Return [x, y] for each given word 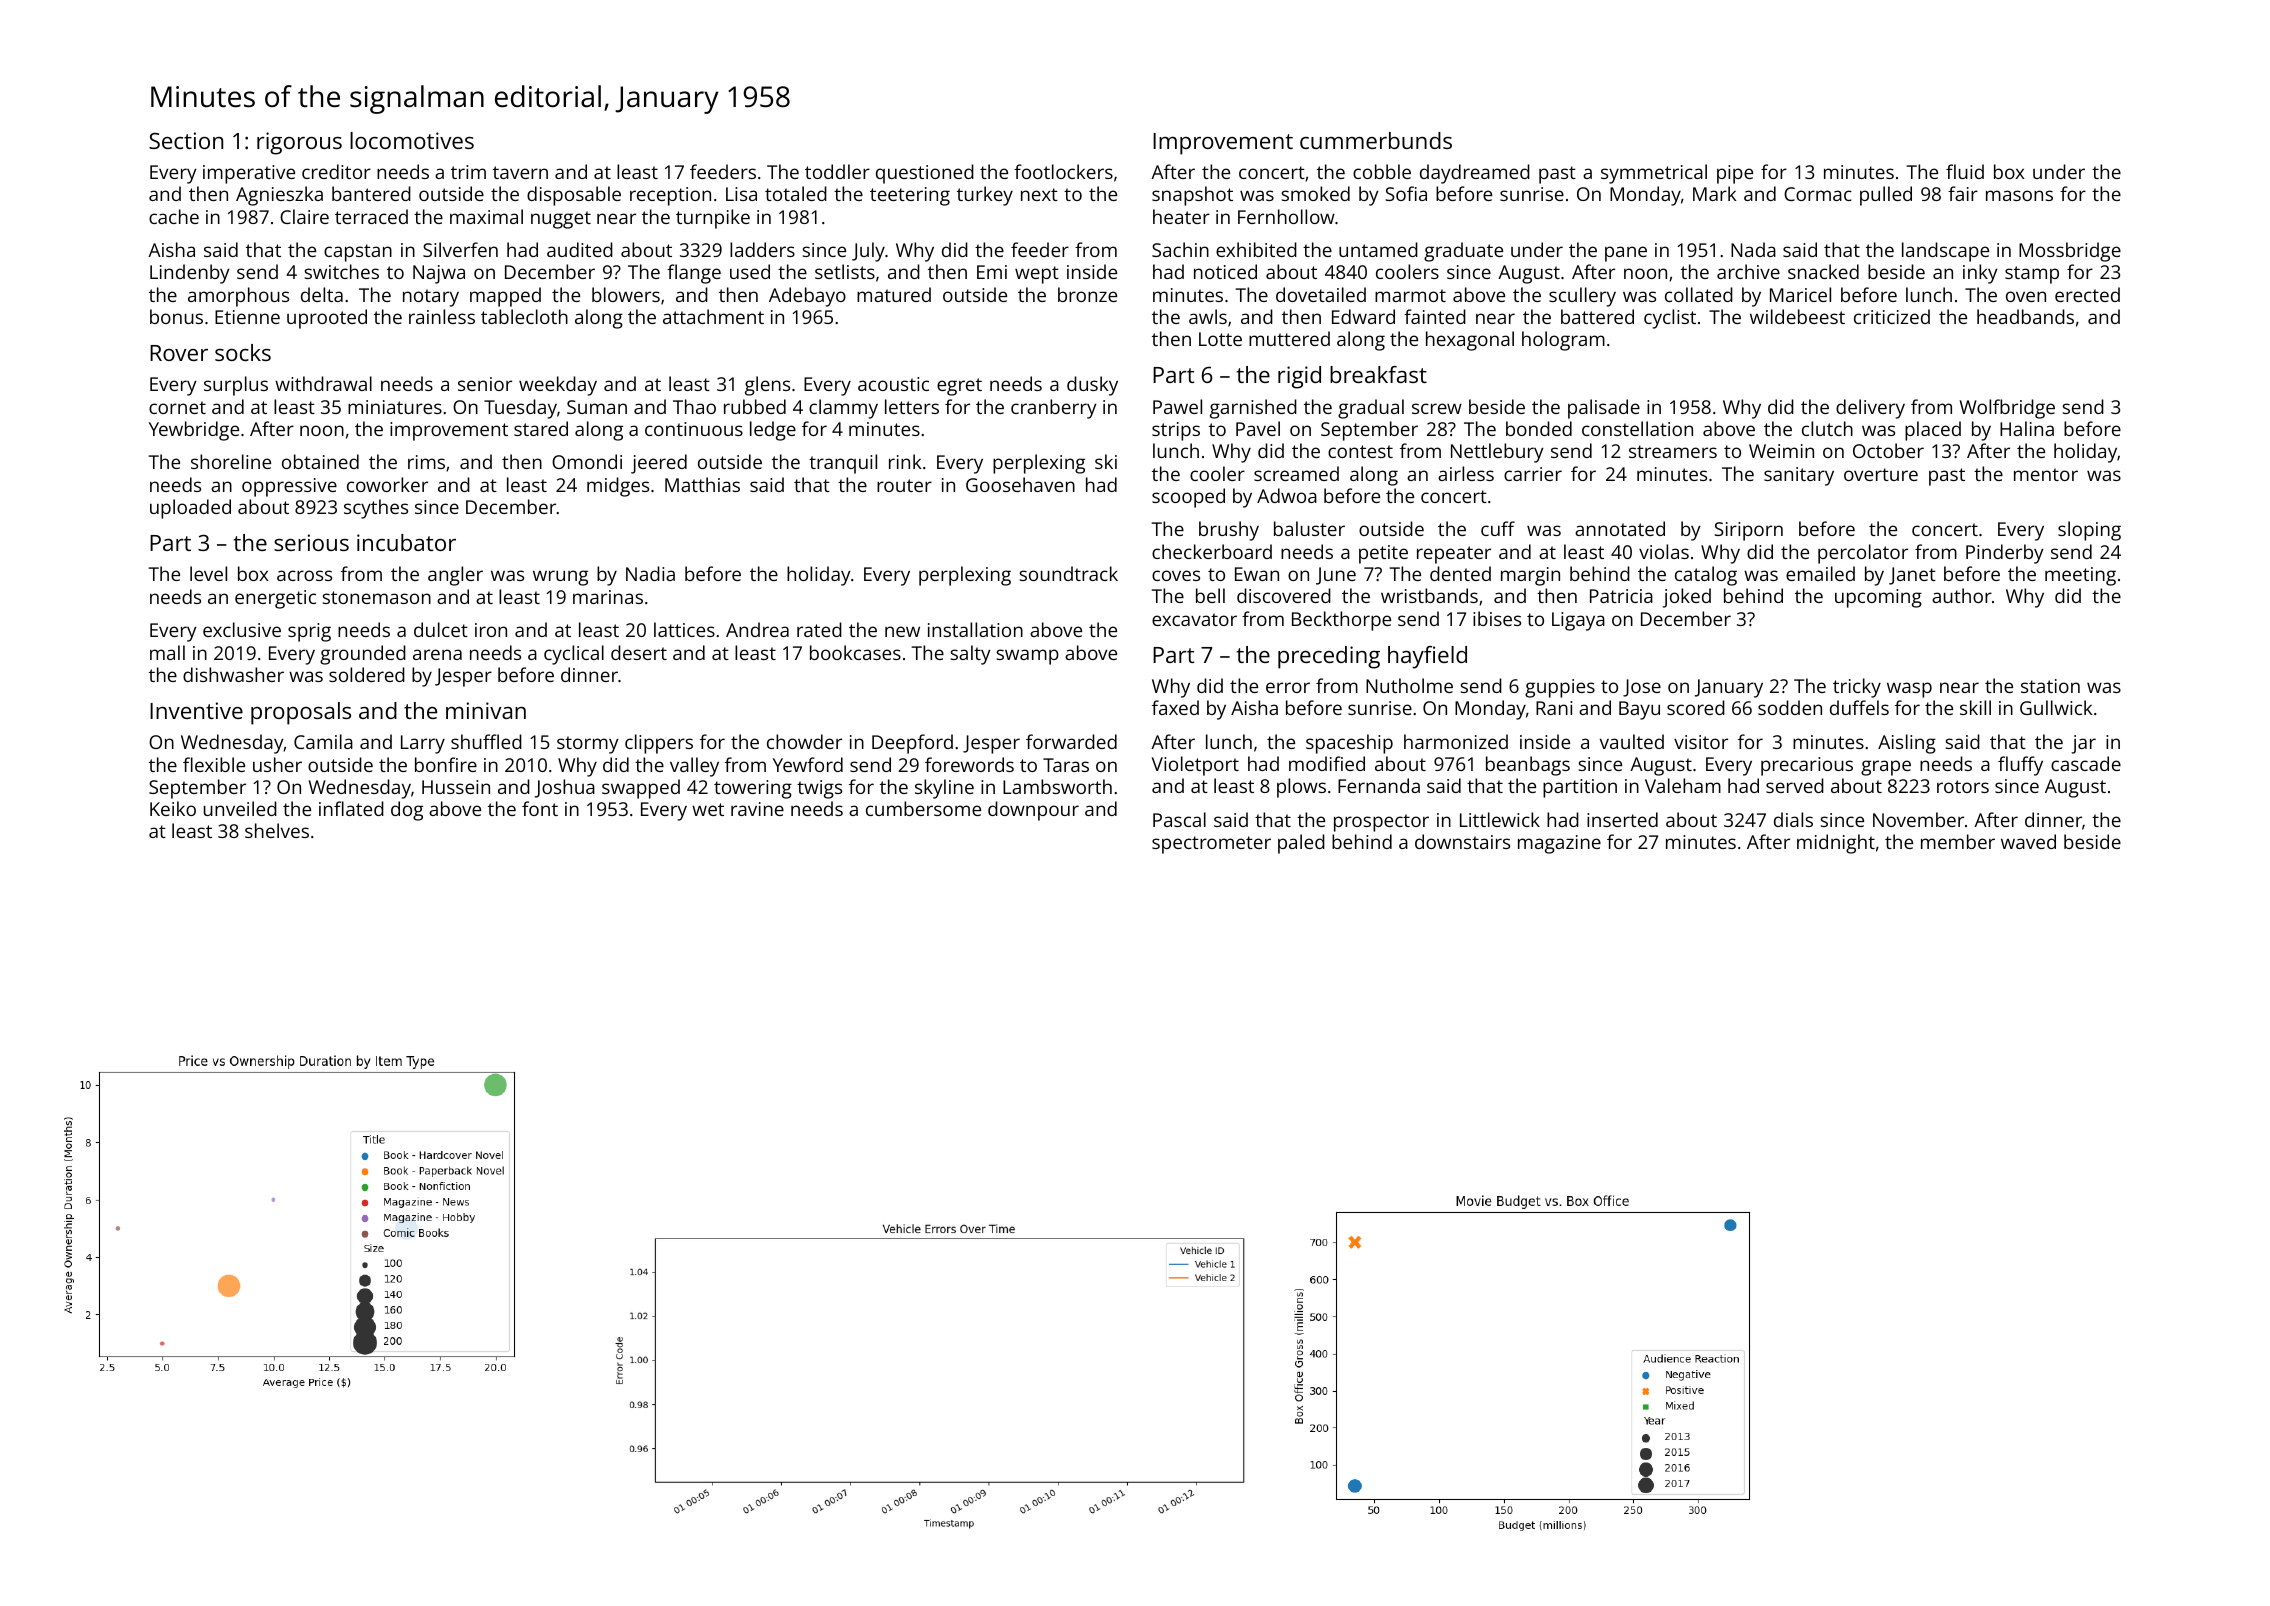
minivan [486, 710]
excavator [1194, 619]
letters [912, 406]
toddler [837, 171]
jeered [659, 464]
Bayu [1639, 710]
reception [670, 196]
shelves [277, 830]
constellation [1637, 428]
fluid [1965, 171]
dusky [1092, 386]
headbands [2025, 316]
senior [485, 384]
